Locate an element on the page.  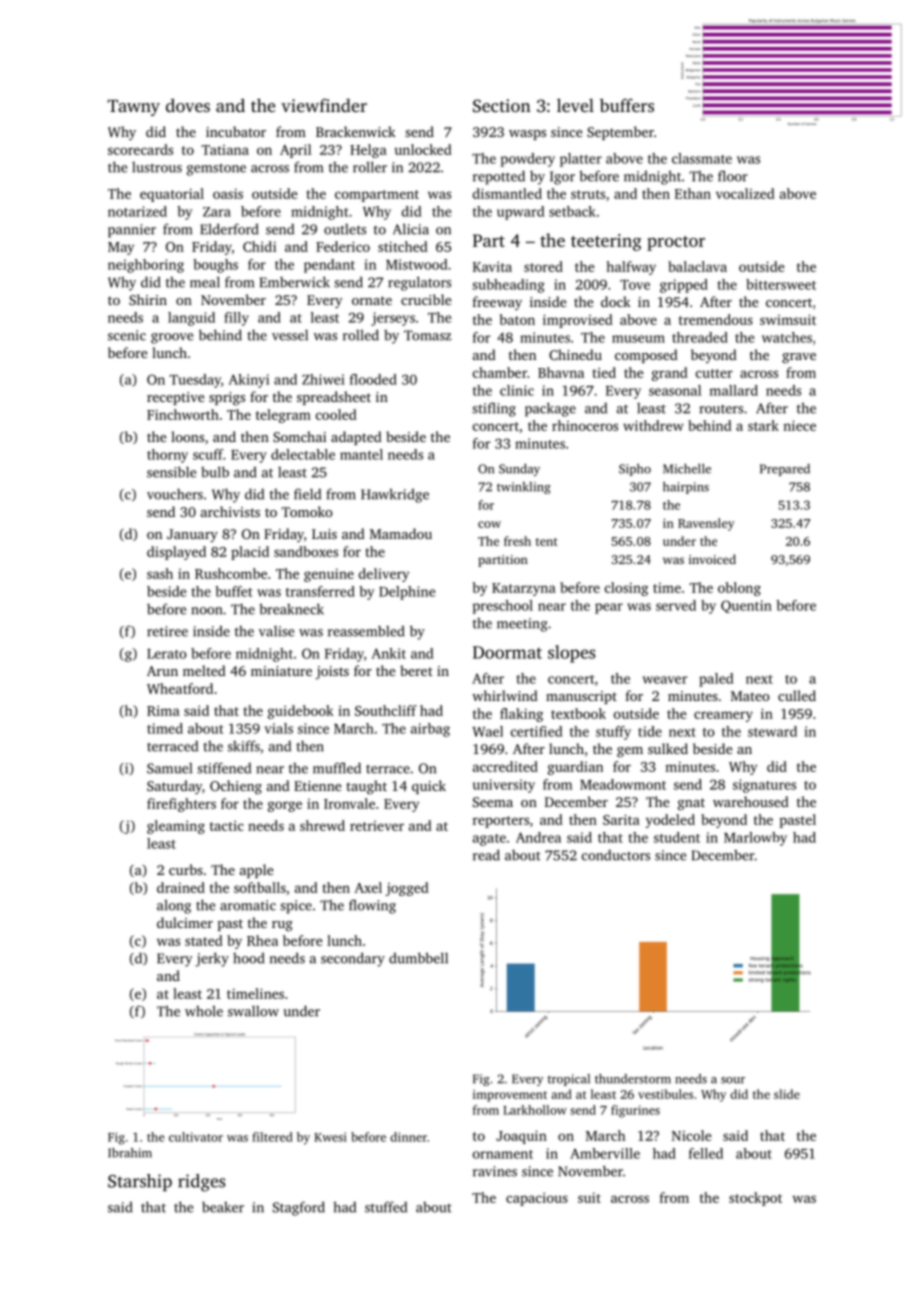
invoiced is located at coordinates (712, 559).
